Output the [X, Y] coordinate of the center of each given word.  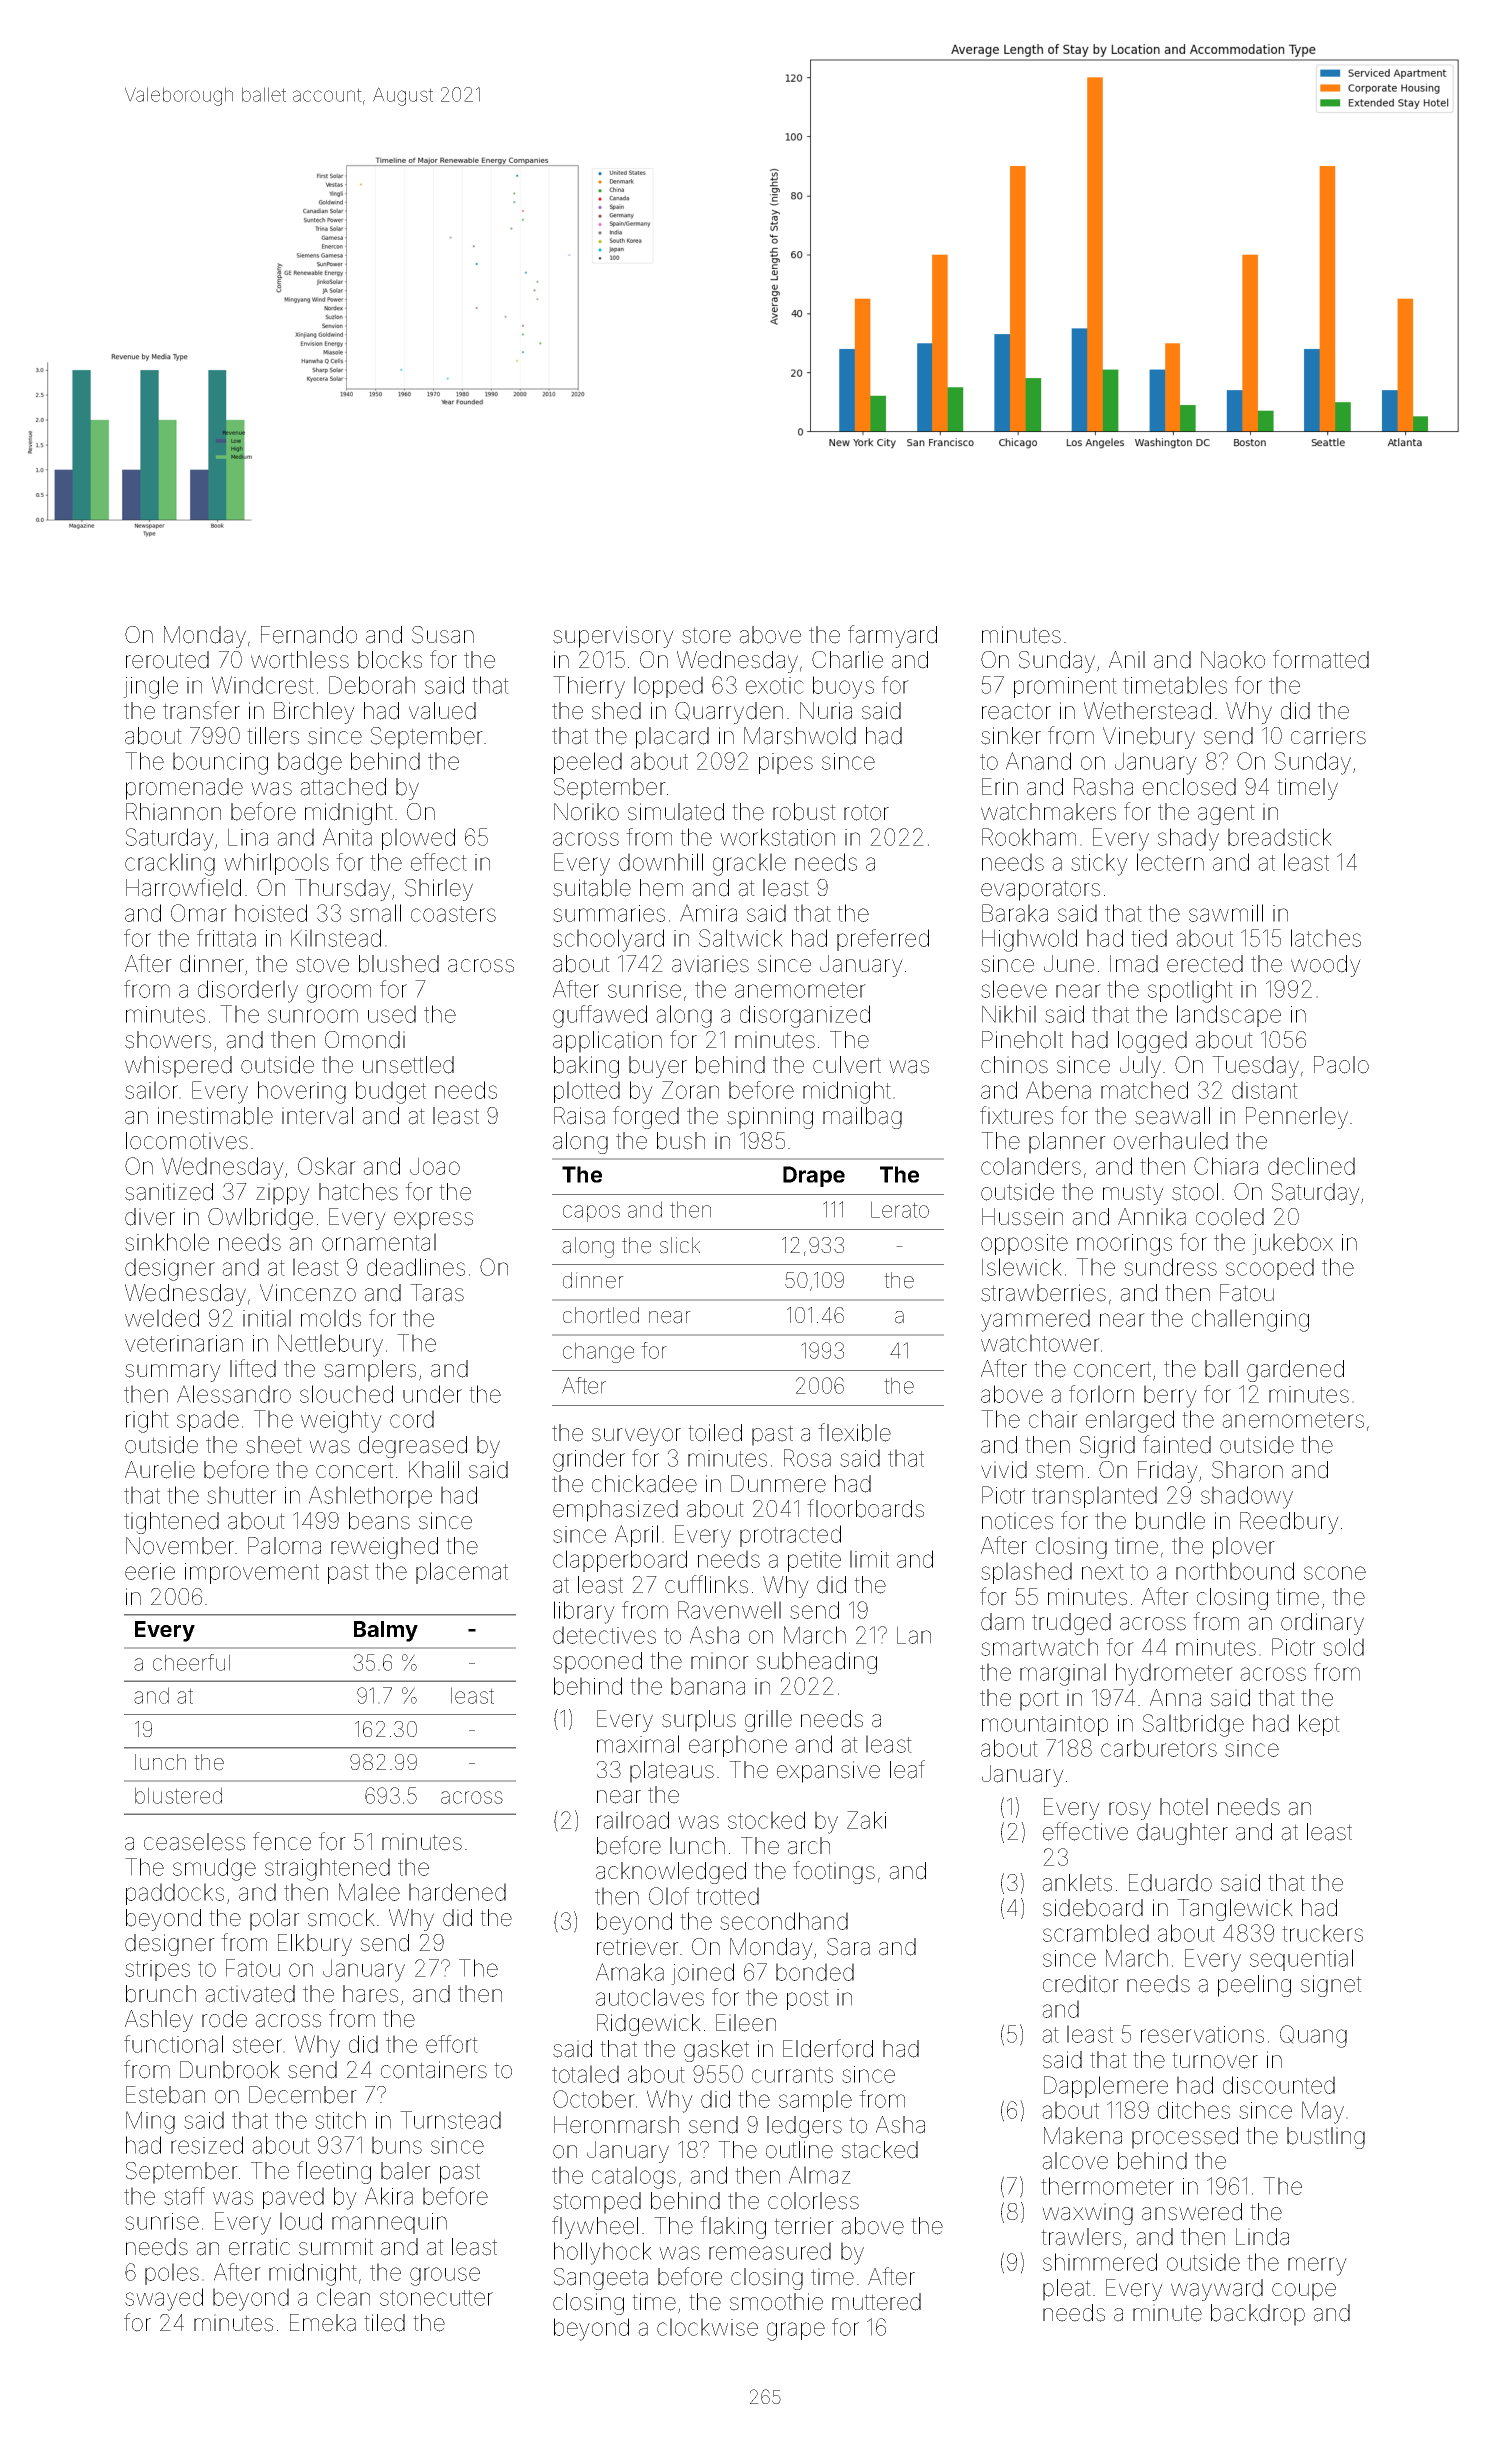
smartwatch [1039, 1647]
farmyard [892, 636]
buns [397, 2145]
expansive [828, 1772]
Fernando [309, 635]
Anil [1127, 659]
